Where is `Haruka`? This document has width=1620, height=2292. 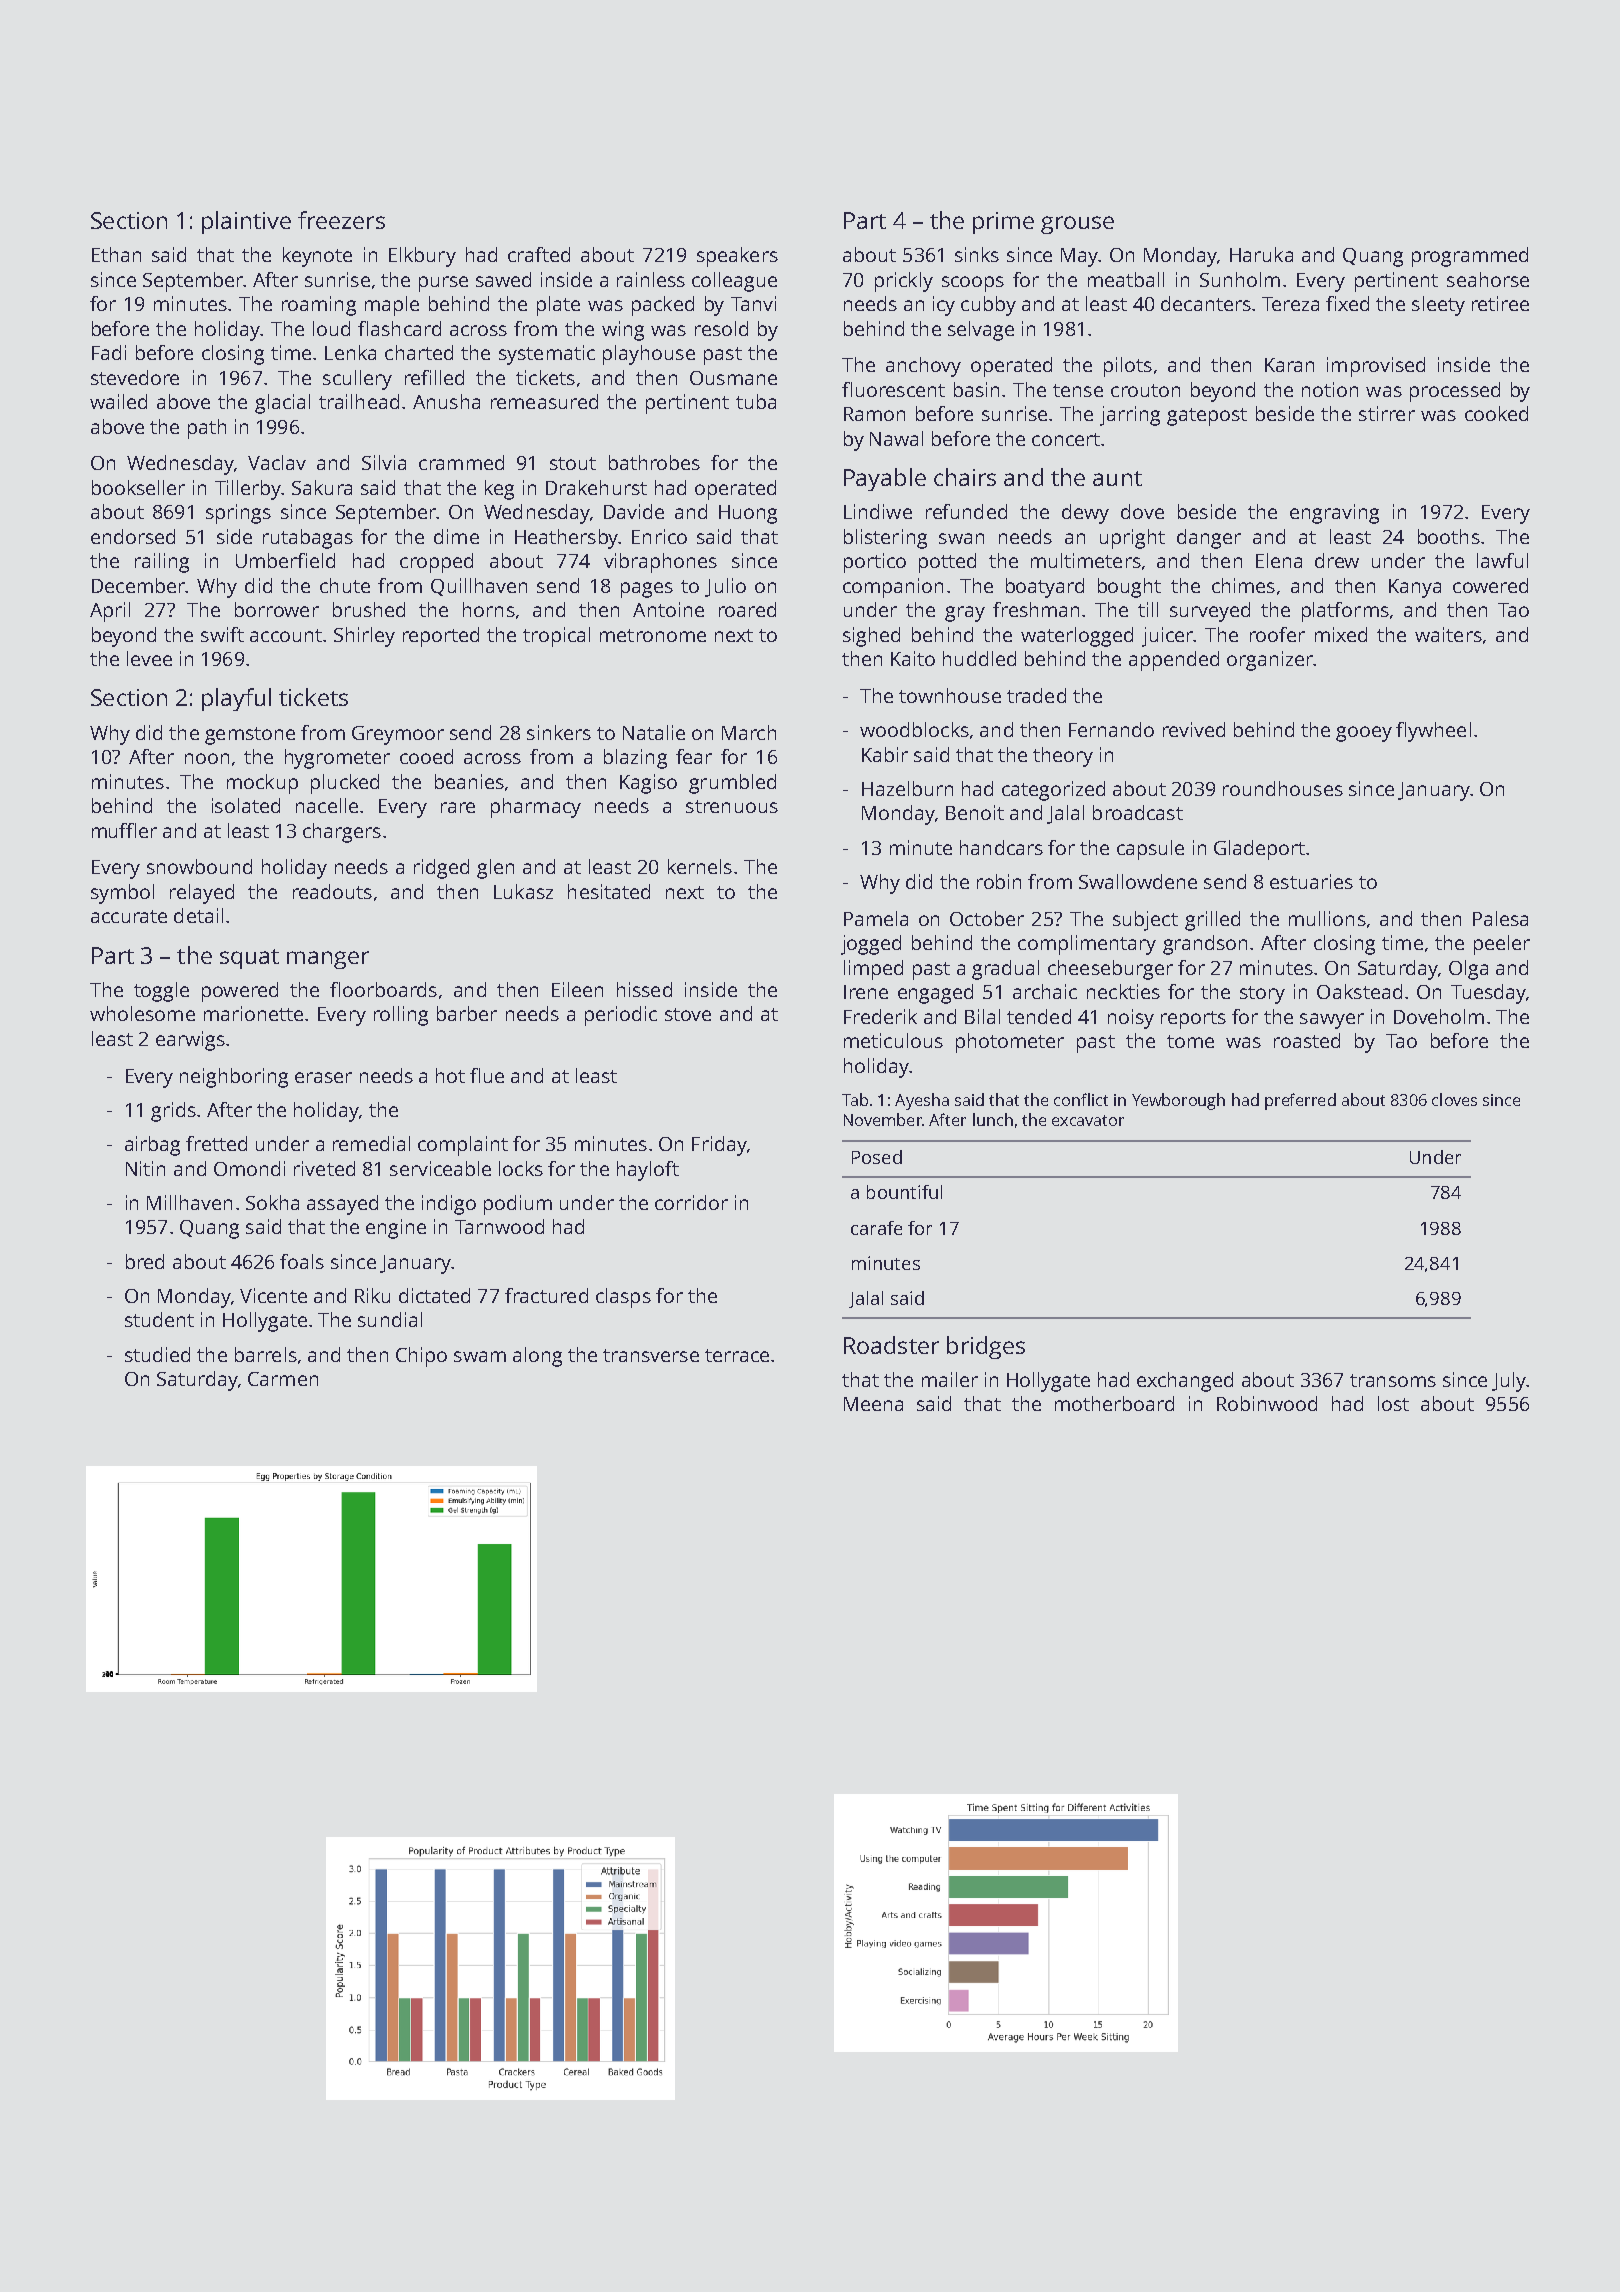 Haruka is located at coordinates (1261, 254).
